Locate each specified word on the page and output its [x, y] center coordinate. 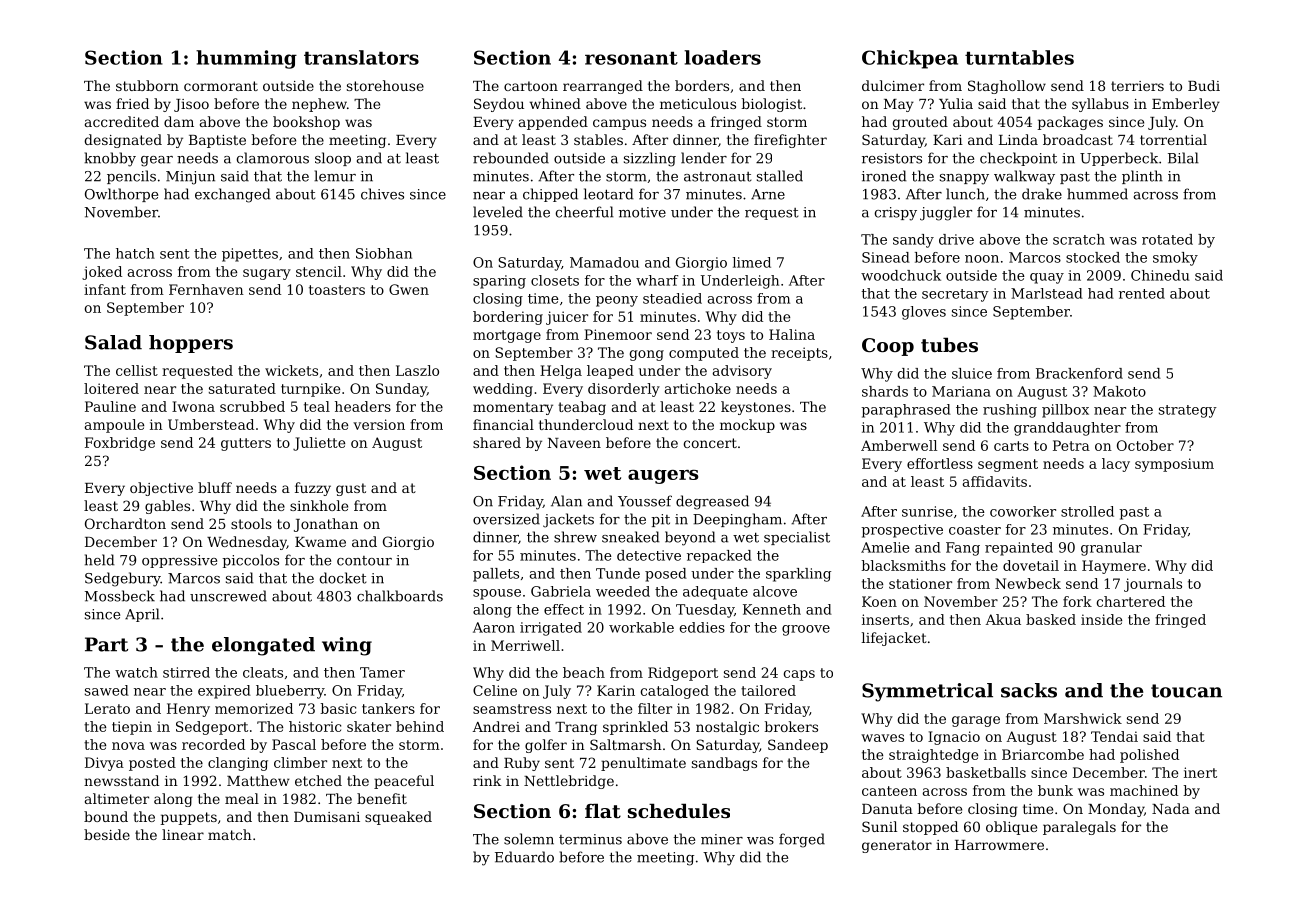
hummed [1097, 194]
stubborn [147, 85]
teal [317, 406]
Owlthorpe [121, 195]
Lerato [107, 708]
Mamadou [604, 262]
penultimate [643, 764]
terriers [1137, 86]
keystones [756, 408]
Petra [1071, 445]
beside [107, 834]
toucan [1186, 691]
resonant [631, 58]
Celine [495, 690]
